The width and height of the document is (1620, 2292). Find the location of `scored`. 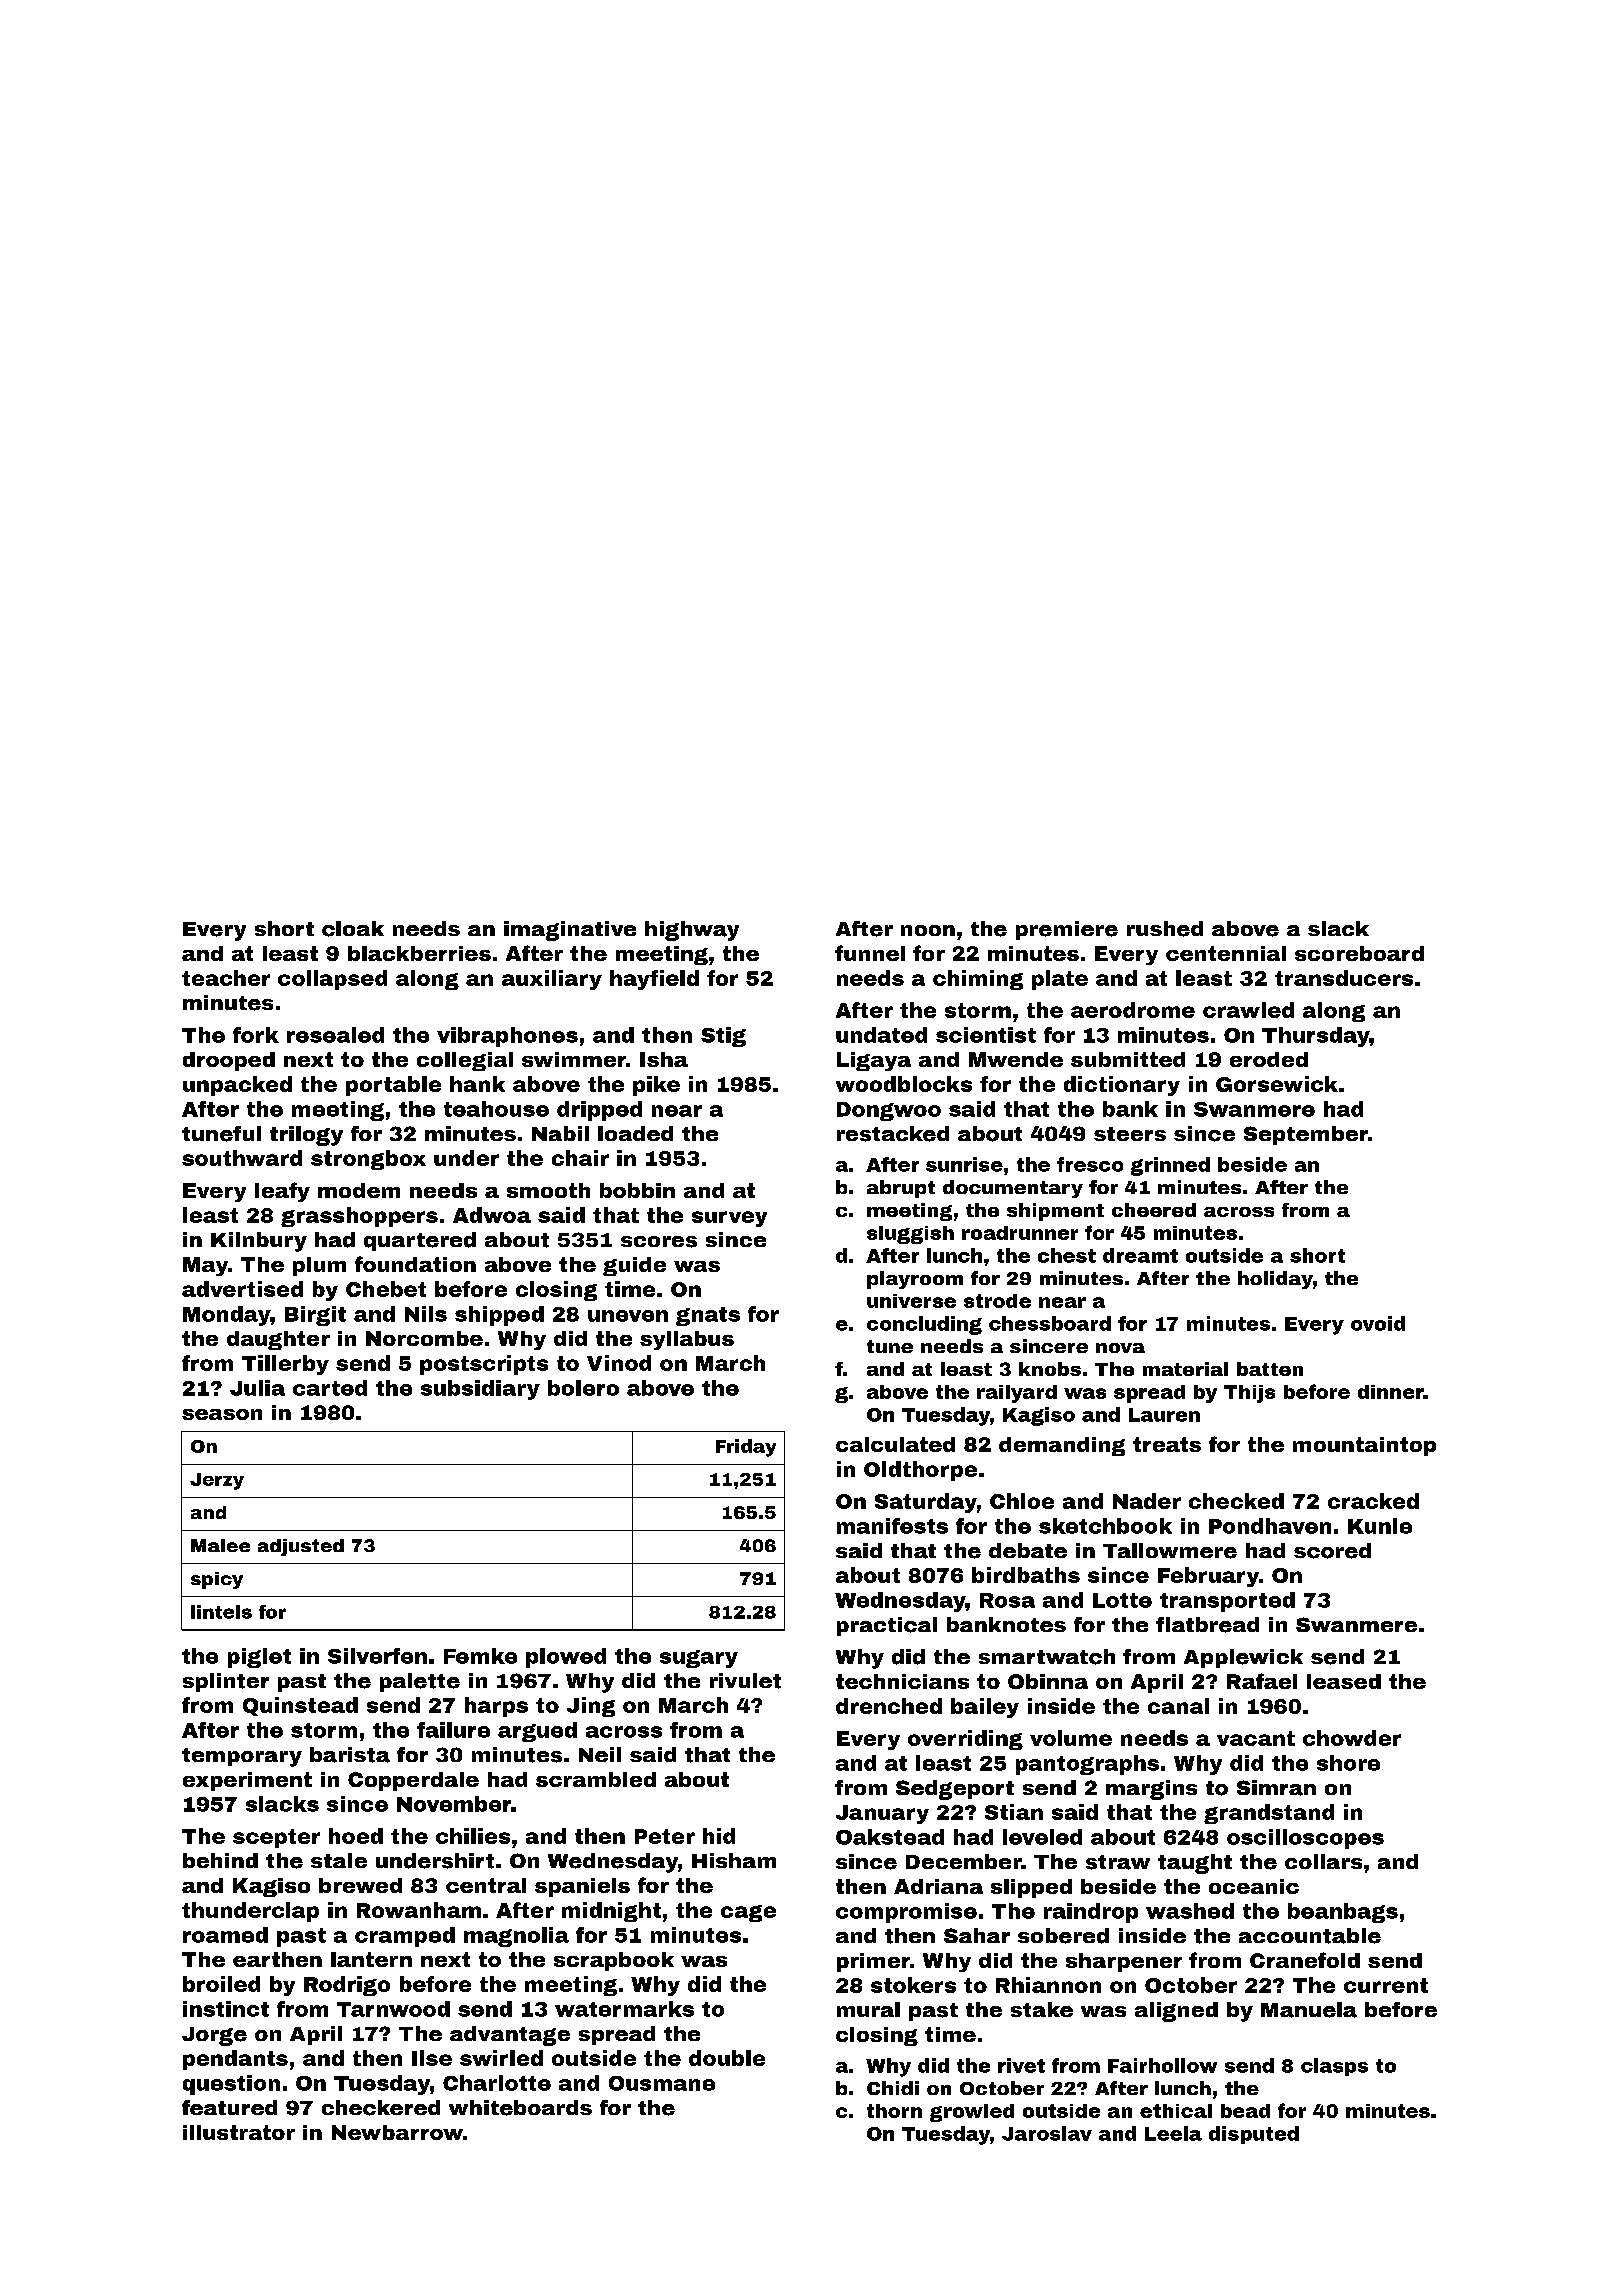

scored is located at coordinates (1332, 1551).
